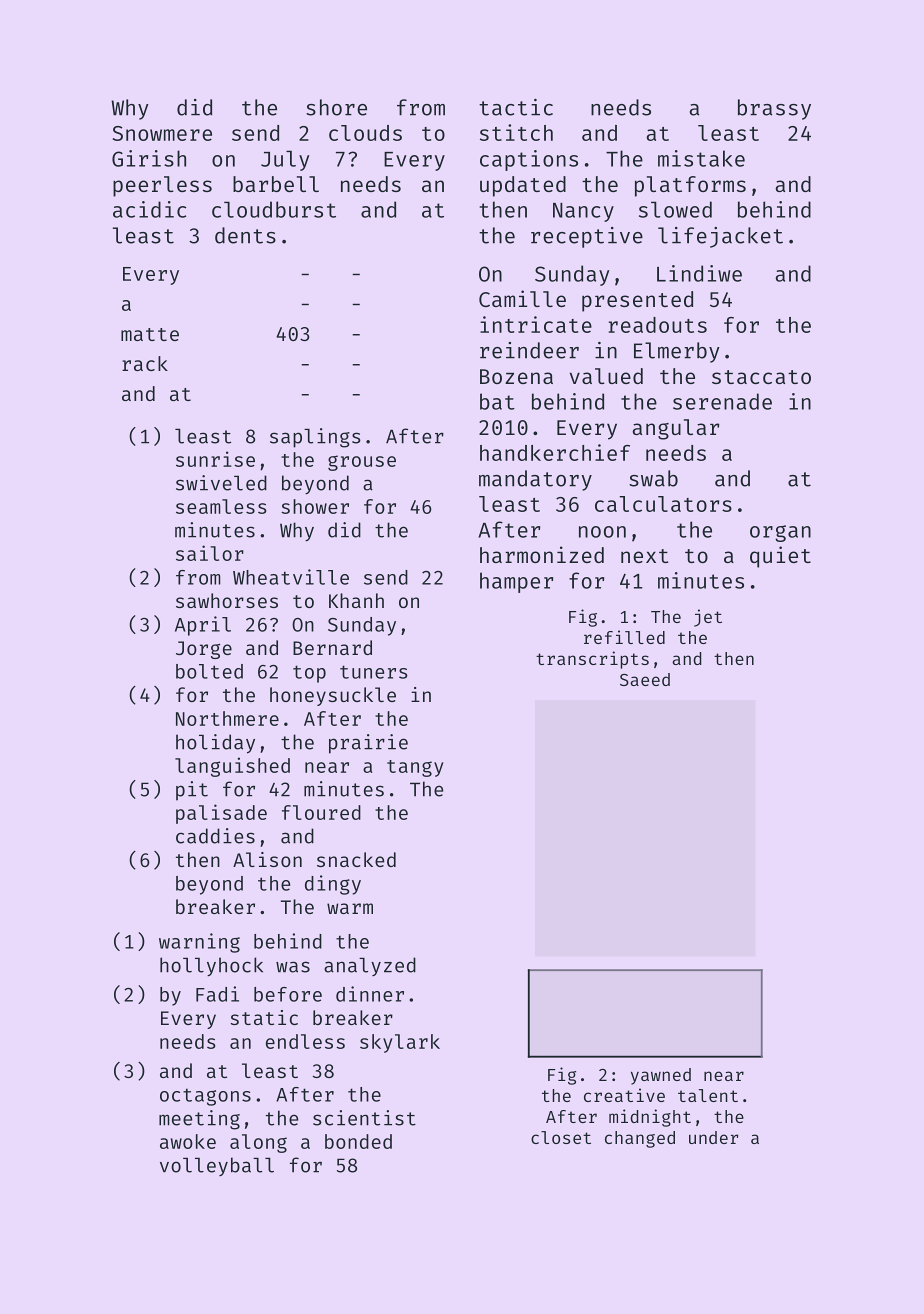 The image size is (924, 1314). Describe the element at coordinates (205, 1097) in the document. I see `octagons` at that location.
